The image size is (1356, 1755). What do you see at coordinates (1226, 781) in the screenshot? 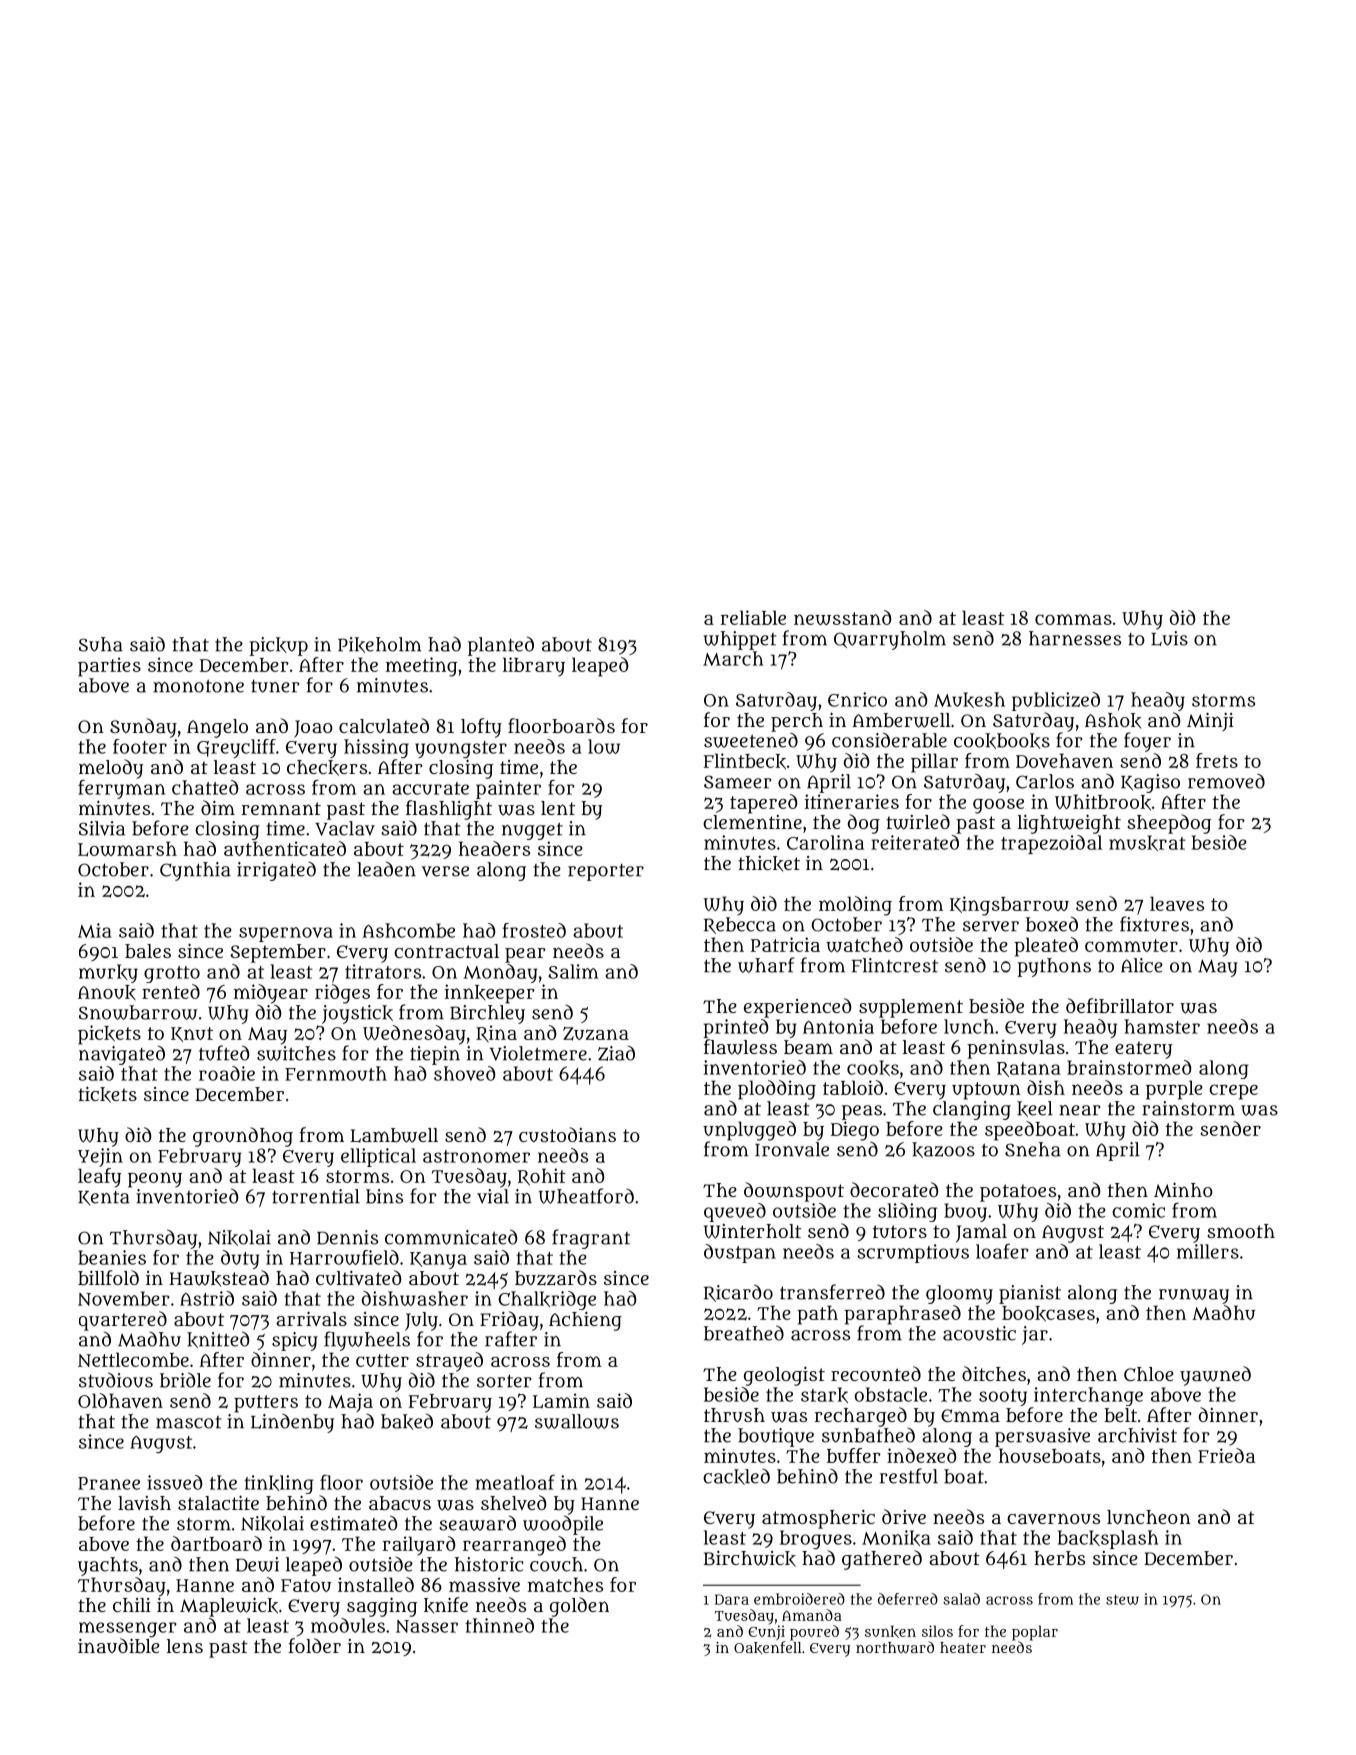
I see `removed` at bounding box center [1226, 781].
